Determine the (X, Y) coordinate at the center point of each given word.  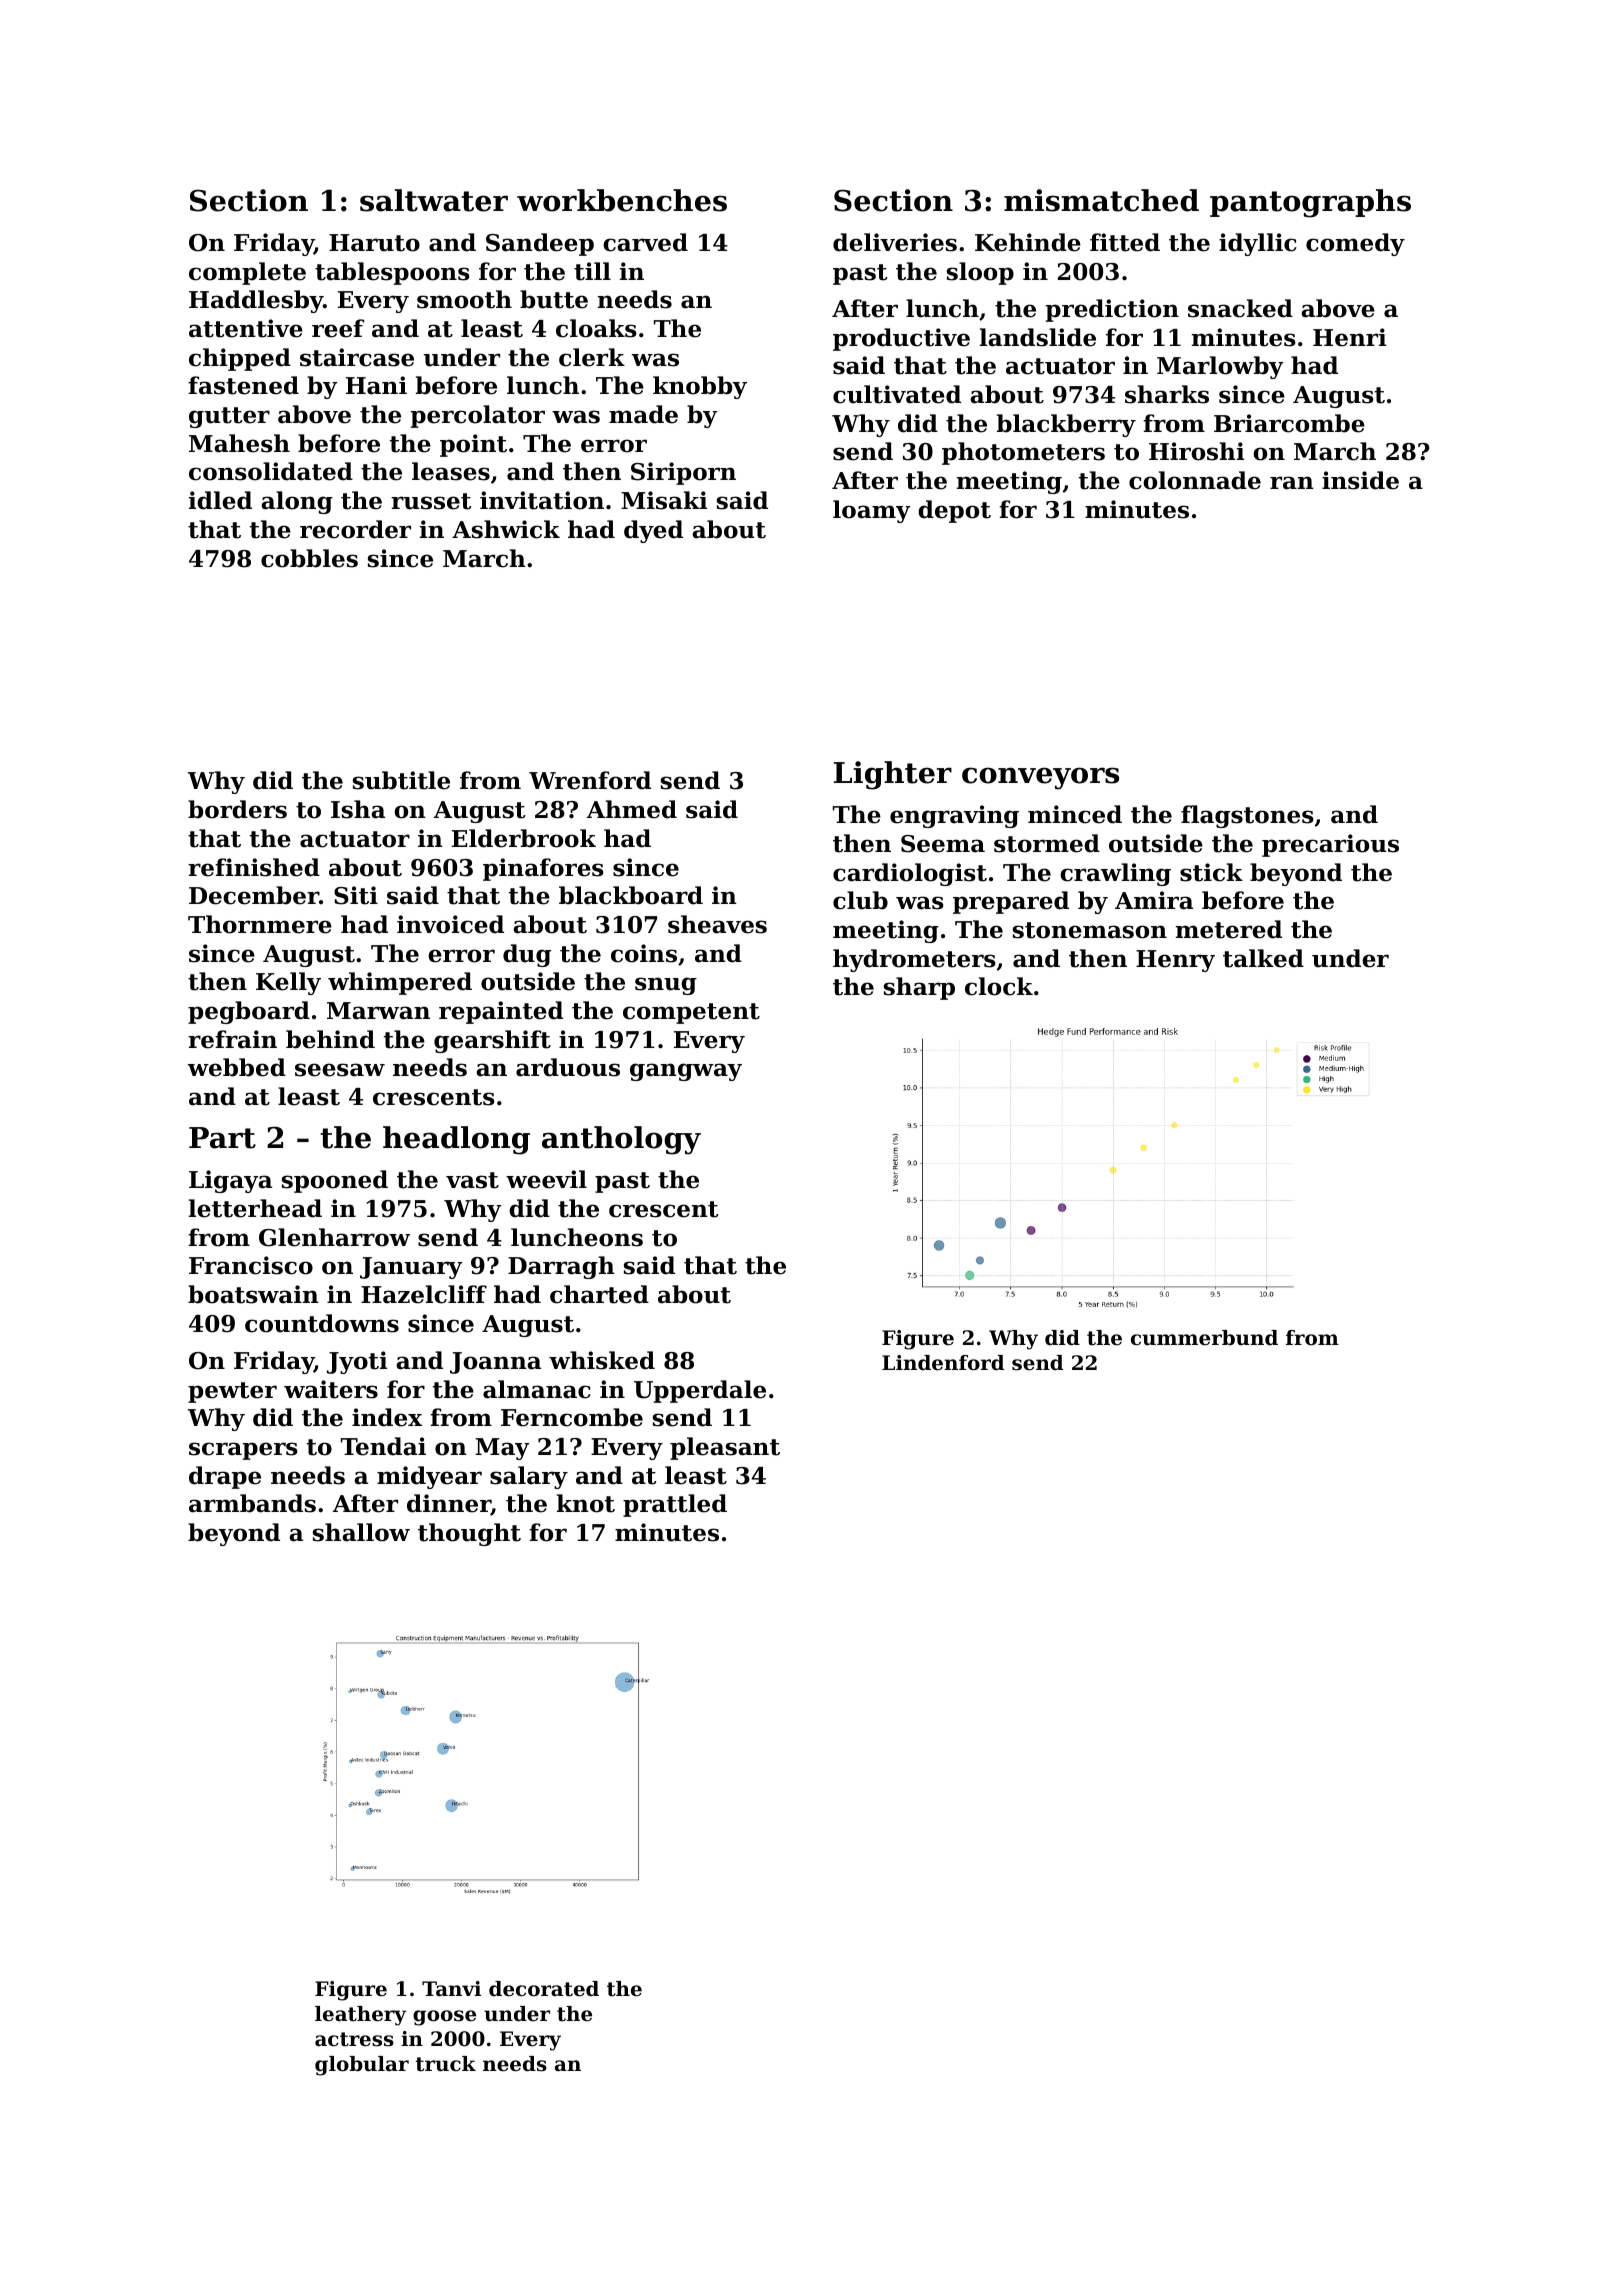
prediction (1112, 310)
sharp (919, 988)
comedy (1355, 244)
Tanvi (451, 1989)
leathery (360, 2016)
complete (247, 273)
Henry (1175, 961)
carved (645, 242)
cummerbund (1204, 1338)
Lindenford (943, 1363)
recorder (355, 529)
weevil (546, 1179)
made (643, 414)
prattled (675, 1505)
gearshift (492, 1041)
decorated (544, 1989)
